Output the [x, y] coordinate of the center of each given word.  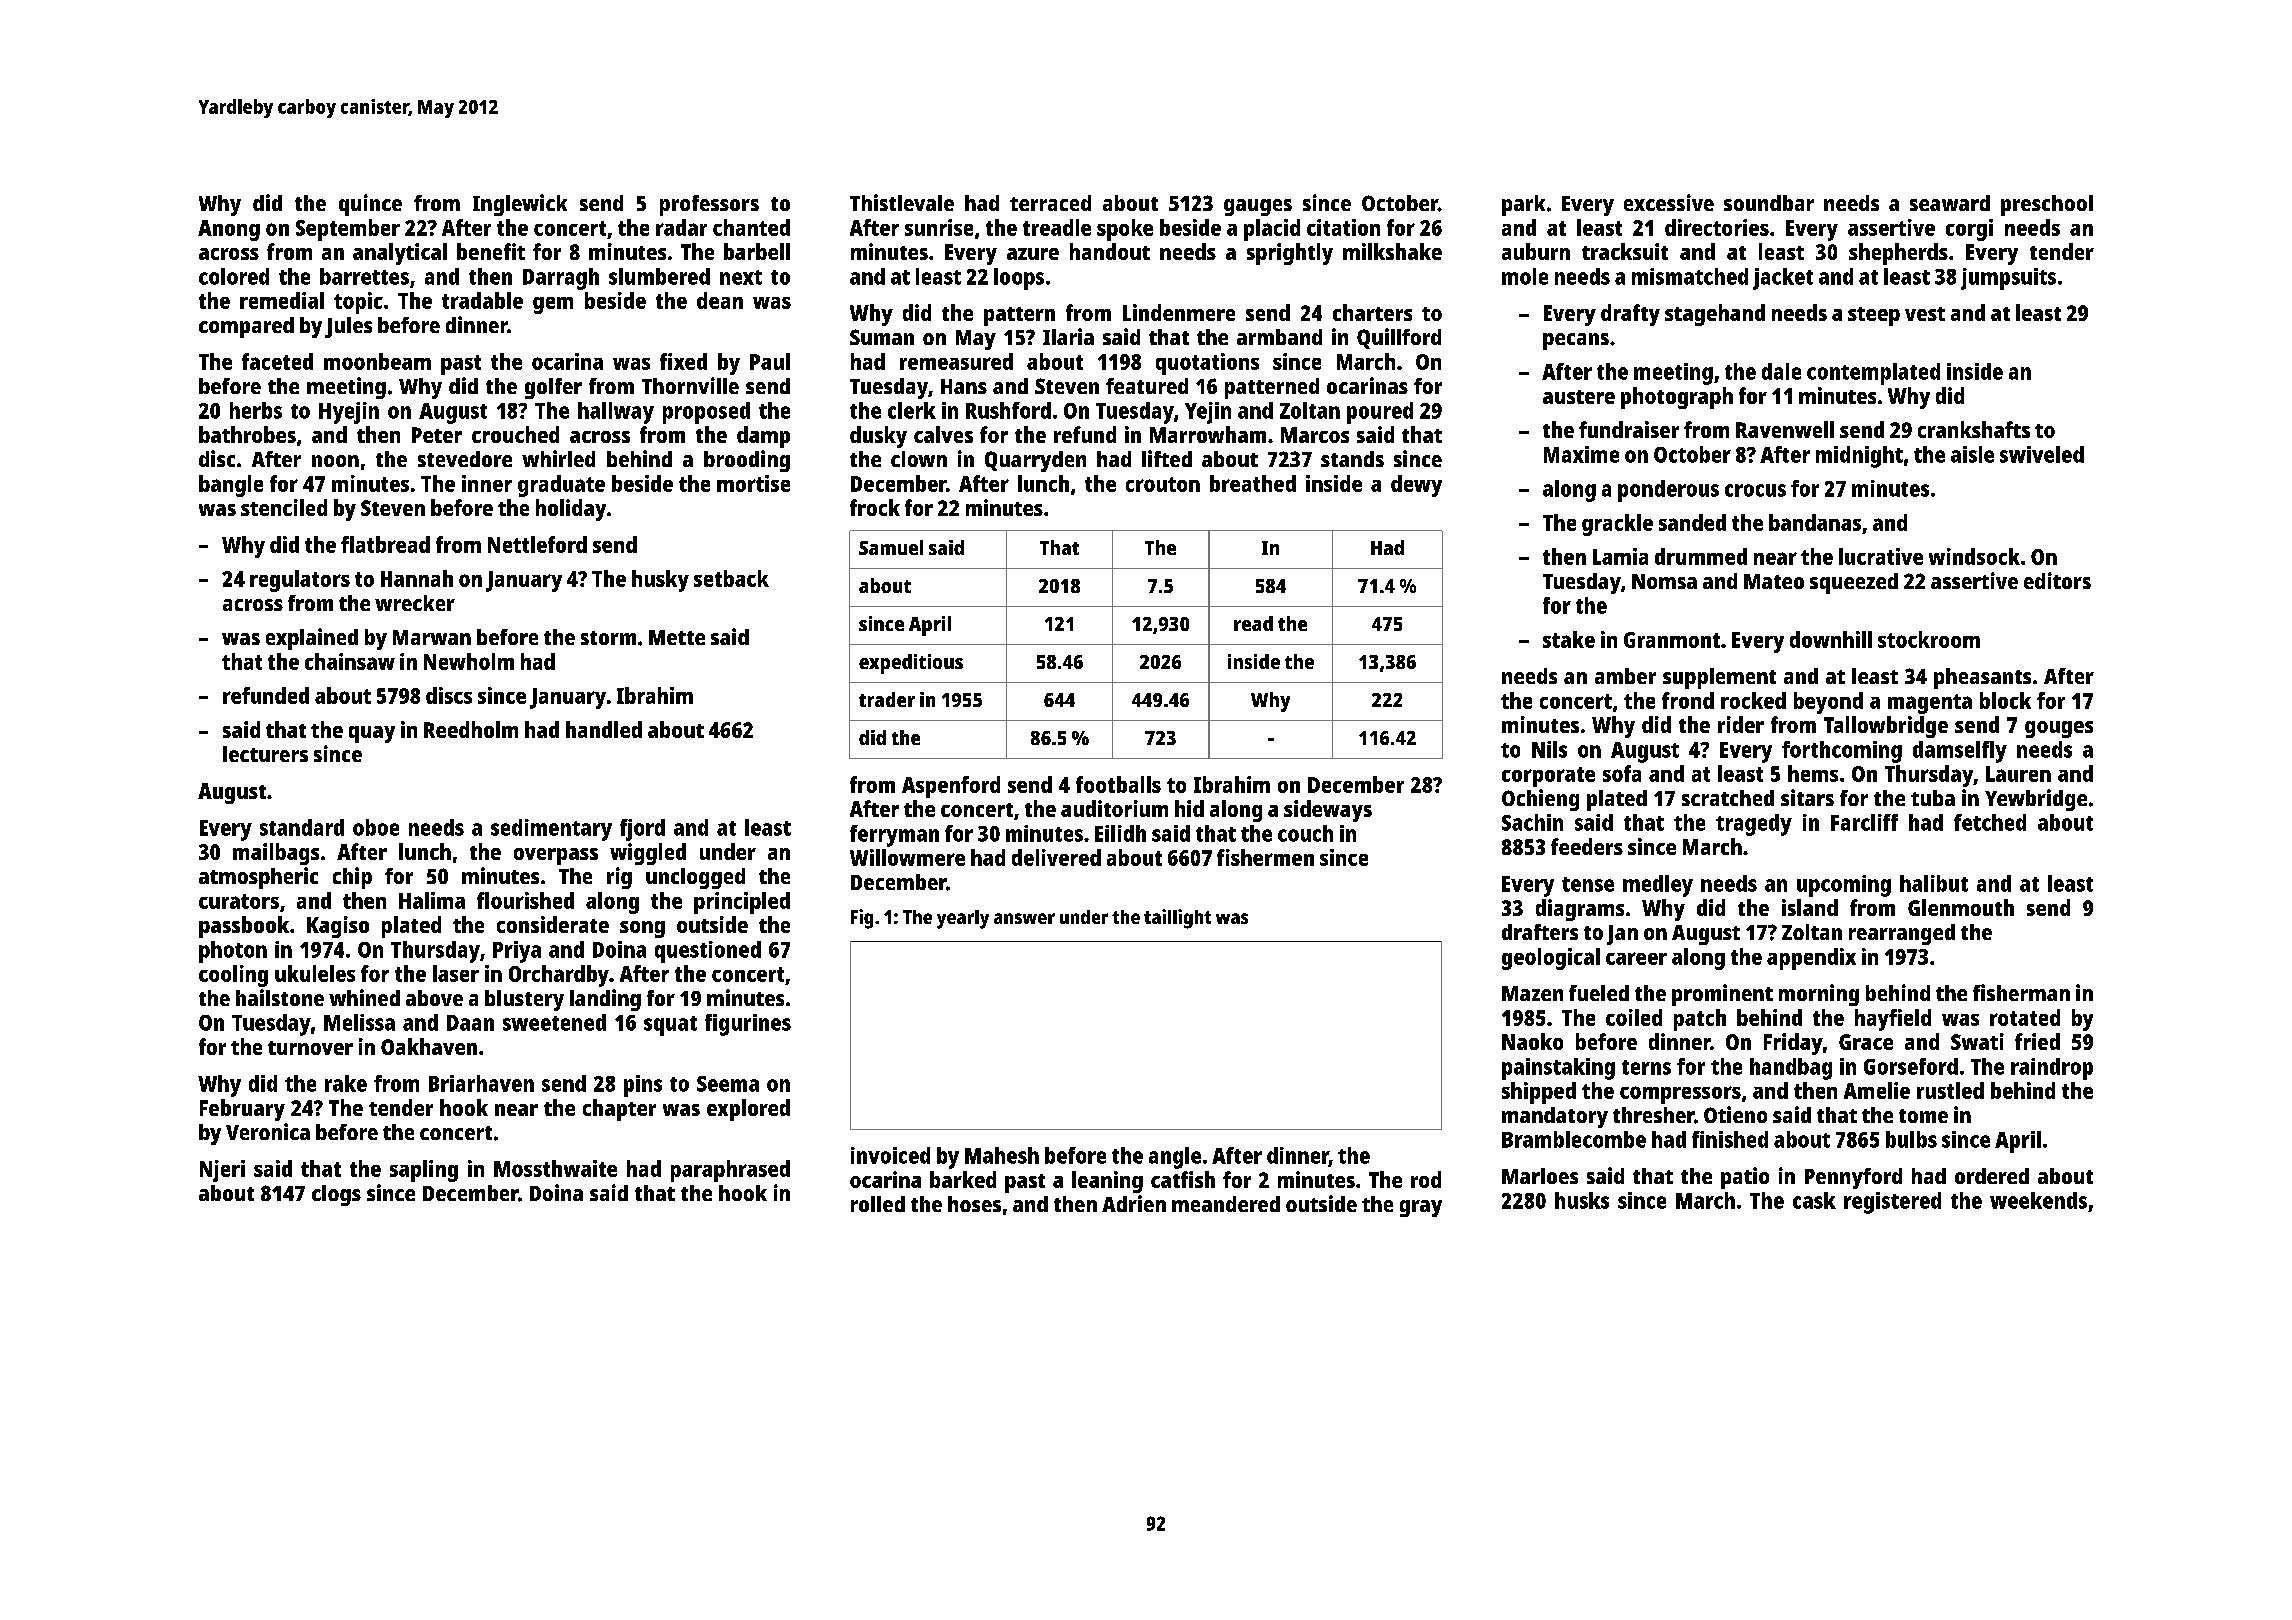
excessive [1669, 202]
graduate [561, 486]
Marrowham [1208, 434]
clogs [336, 1195]
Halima [432, 900]
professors [709, 205]
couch [1305, 833]
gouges [2059, 729]
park [1523, 205]
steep [1874, 316]
